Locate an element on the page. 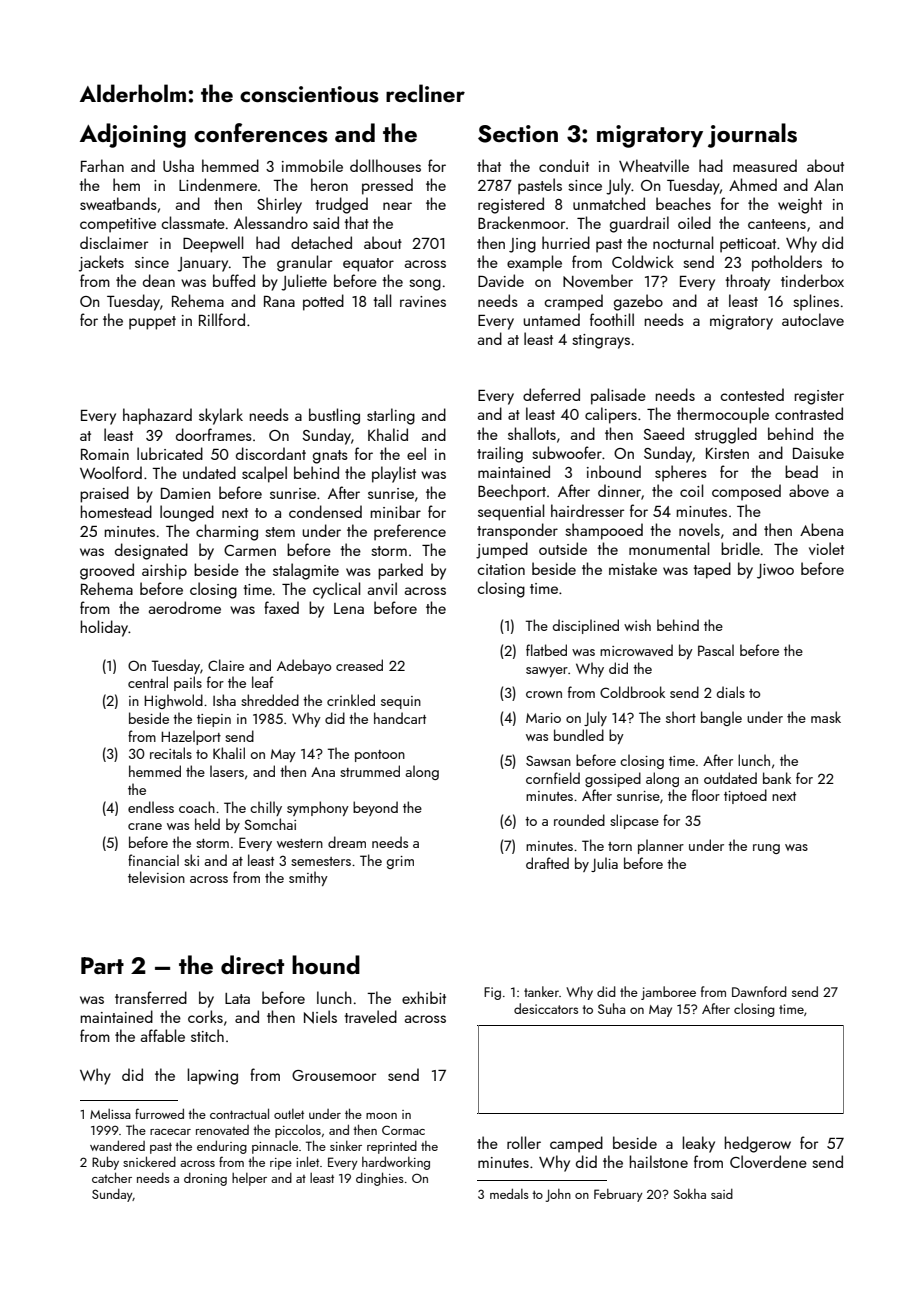 The height and width of the document is (1308, 924). catcher is located at coordinates (112, 1177).
